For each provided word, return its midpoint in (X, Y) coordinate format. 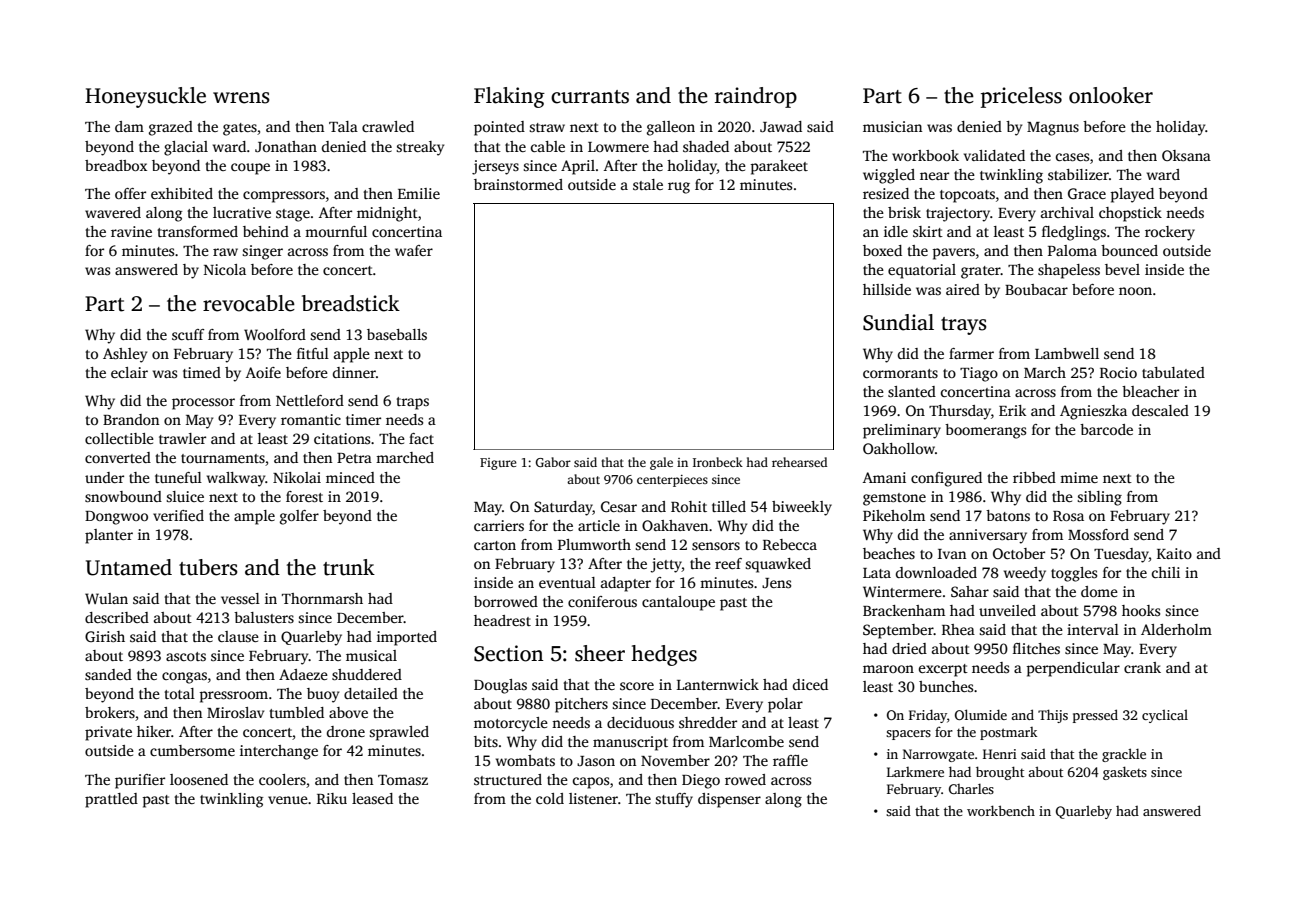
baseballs (397, 334)
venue (288, 800)
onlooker (1111, 95)
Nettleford (310, 400)
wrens (241, 98)
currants (590, 97)
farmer (971, 353)
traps (413, 403)
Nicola (225, 269)
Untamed (129, 567)
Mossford (1098, 534)
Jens (776, 583)
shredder (708, 722)
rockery (1170, 233)
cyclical (1165, 716)
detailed (371, 693)
